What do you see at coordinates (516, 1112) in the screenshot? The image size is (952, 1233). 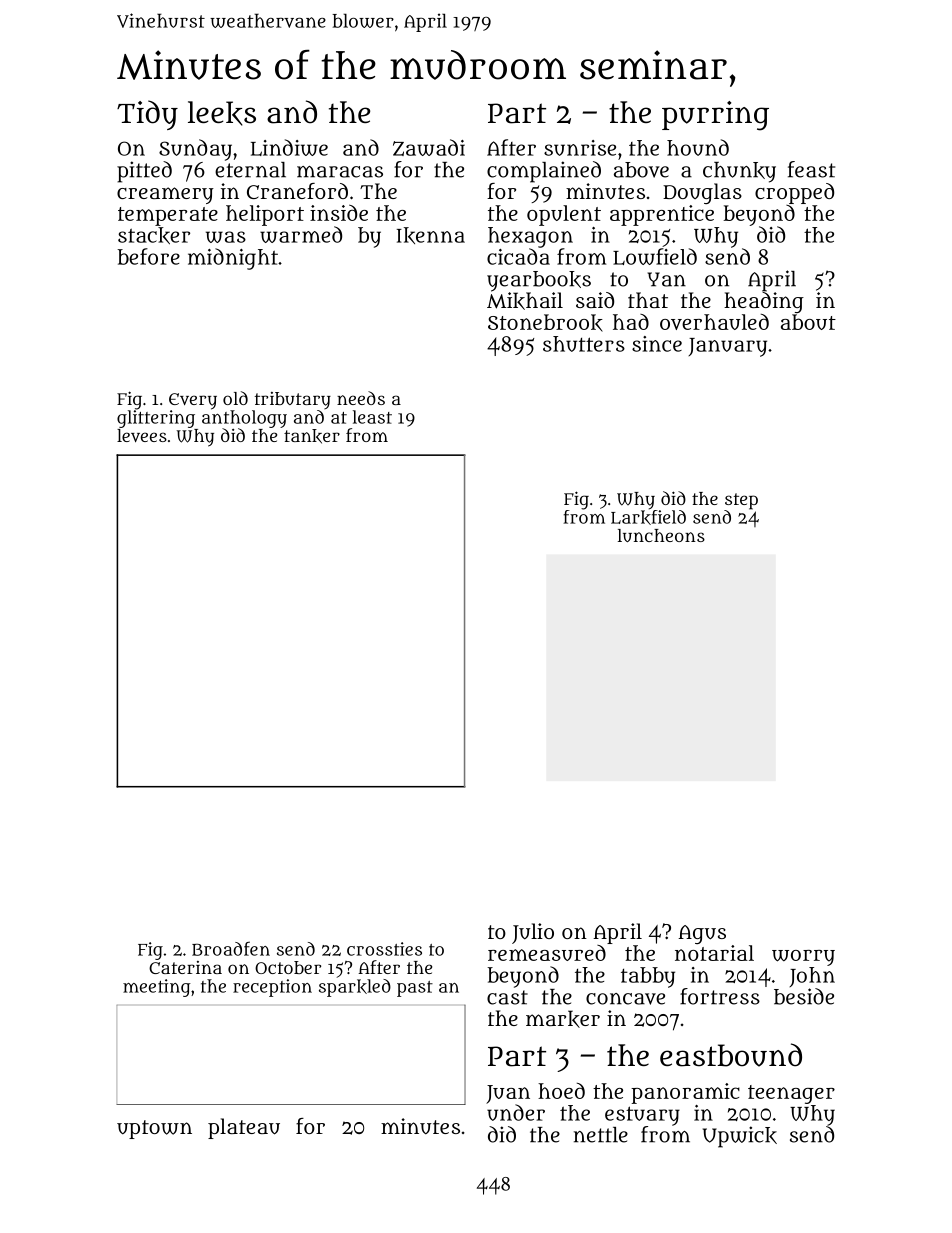 I see `under` at bounding box center [516, 1112].
